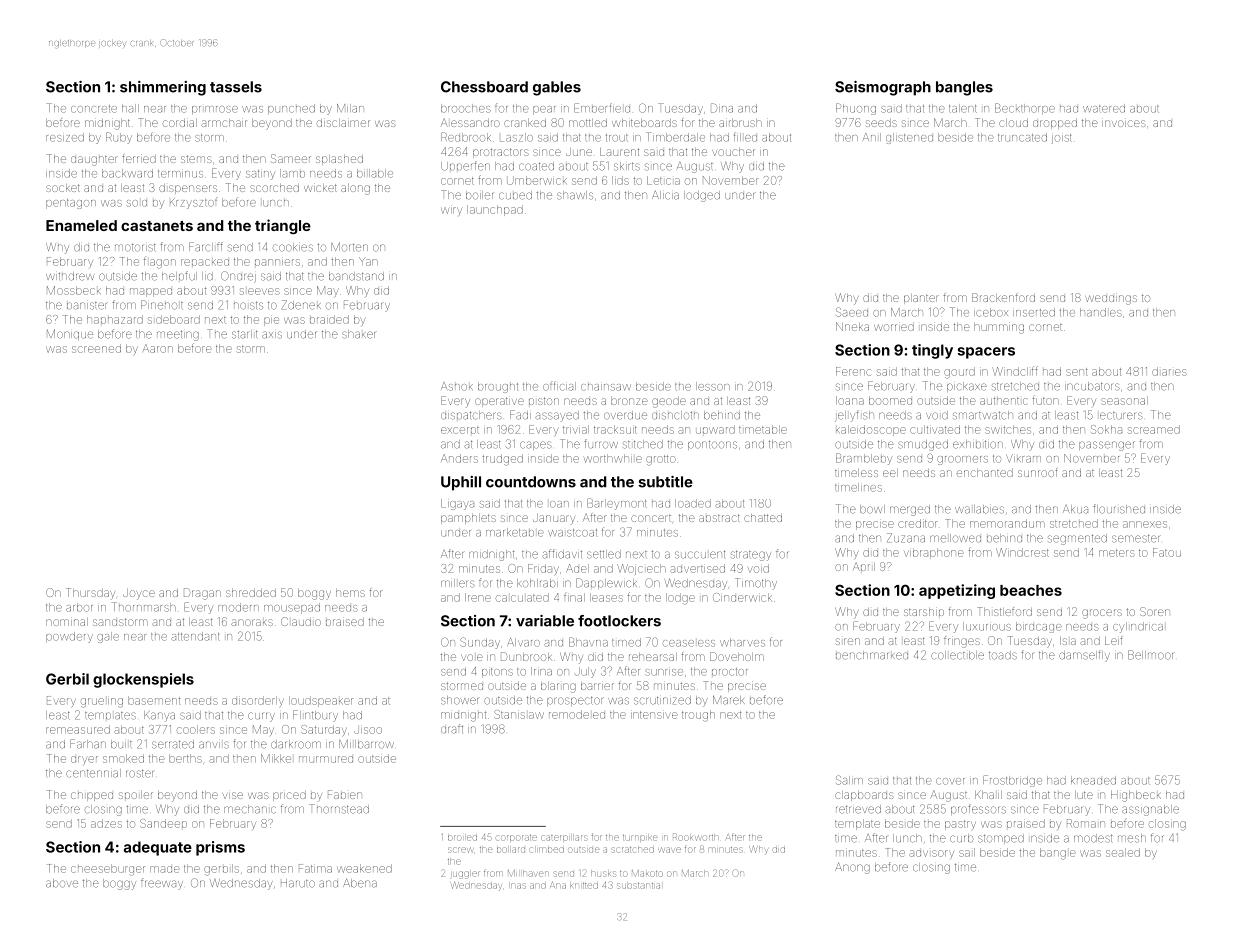 This document has height=952, width=1233. Describe the element at coordinates (733, 152) in the document. I see `voucher` at that location.
